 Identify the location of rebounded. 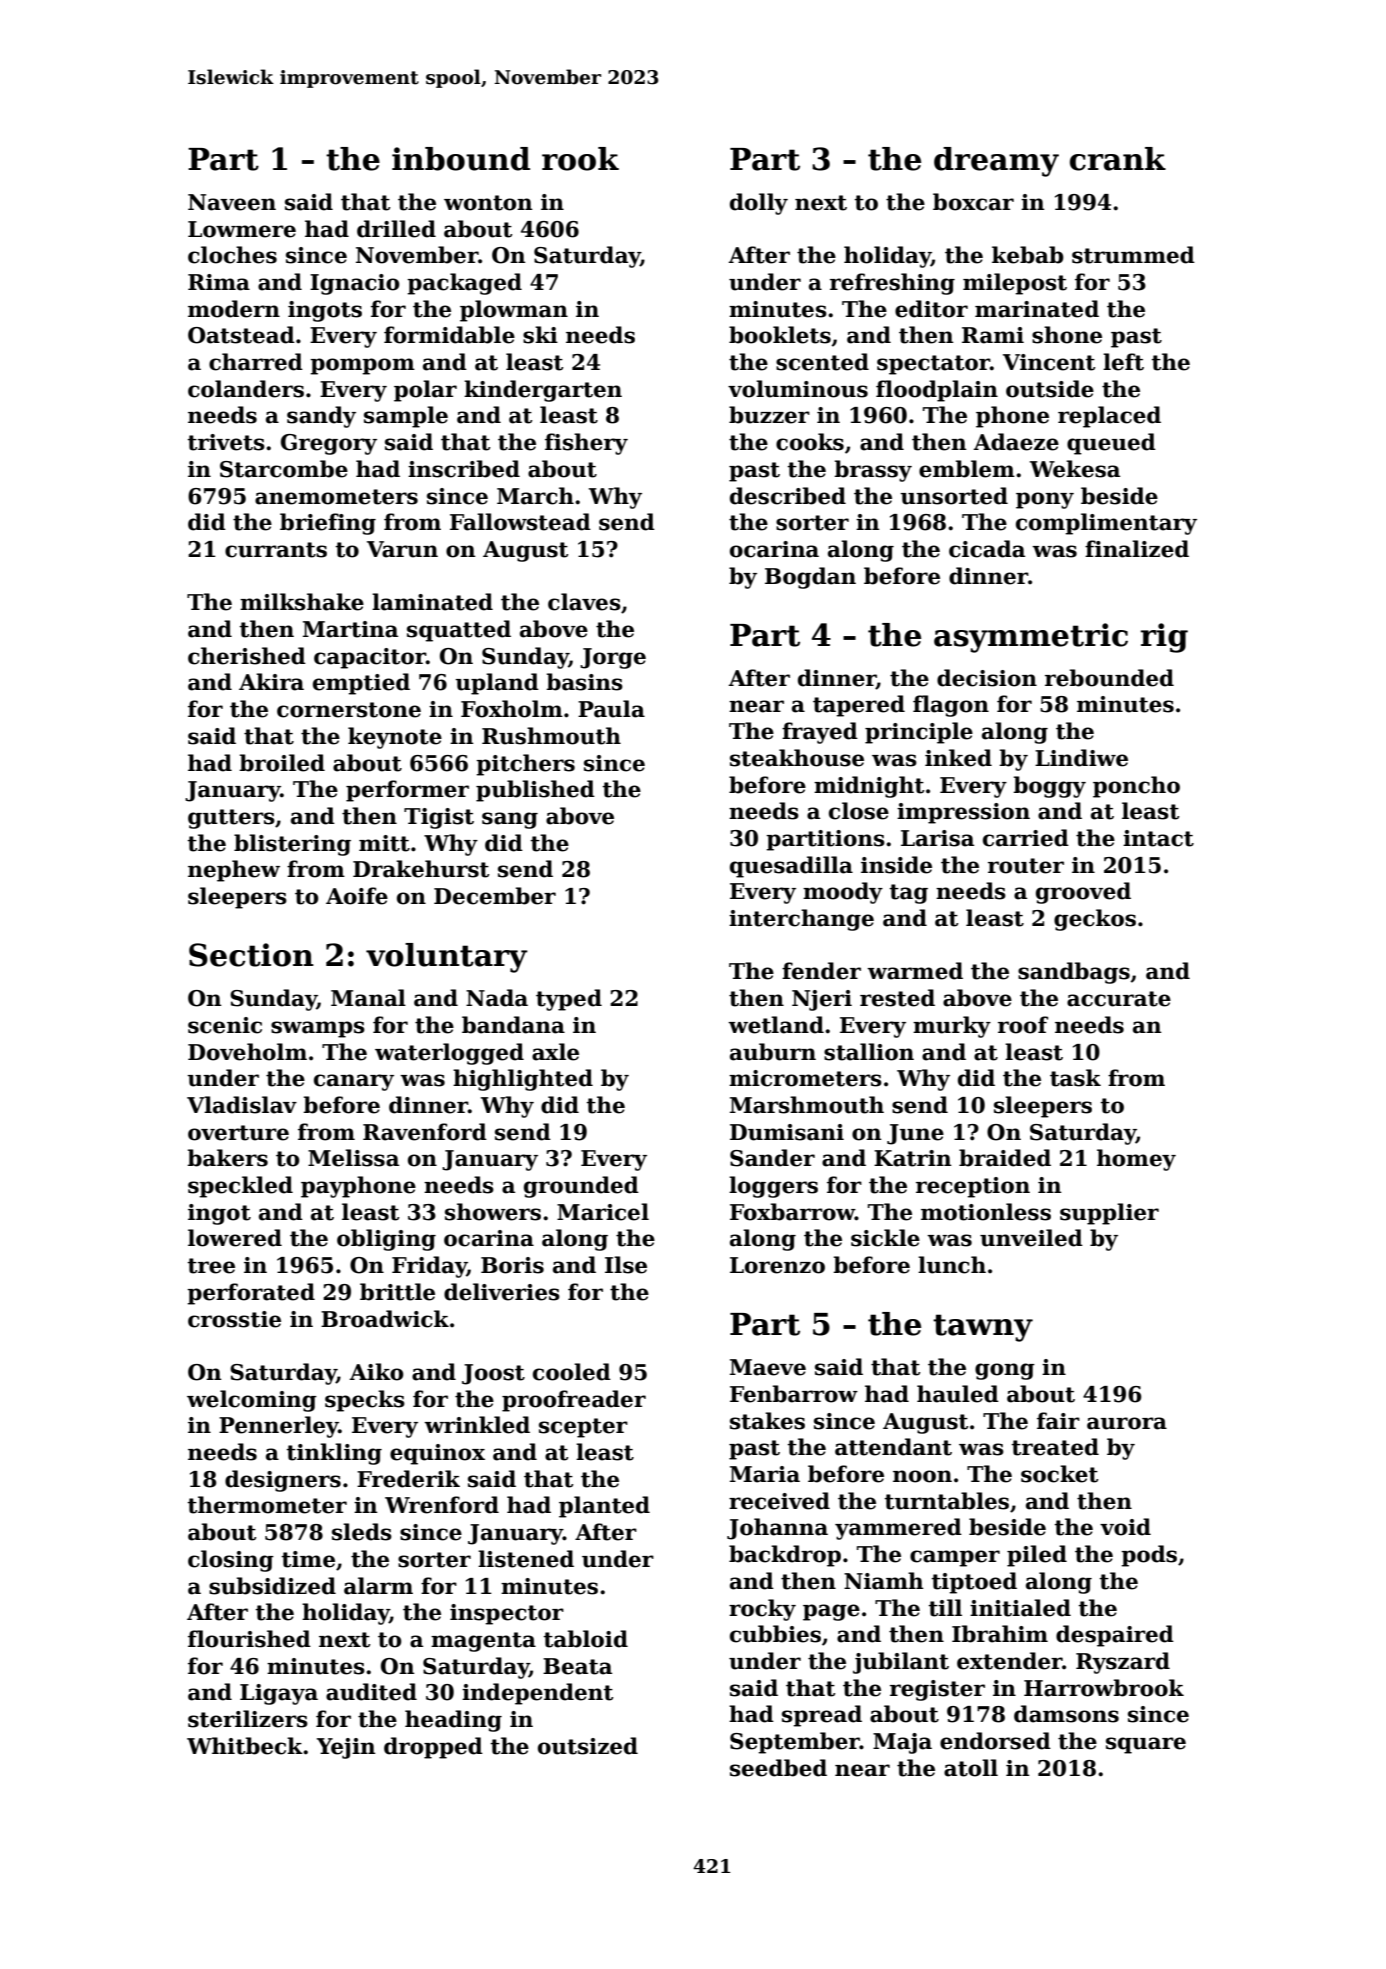
(1109, 678).
